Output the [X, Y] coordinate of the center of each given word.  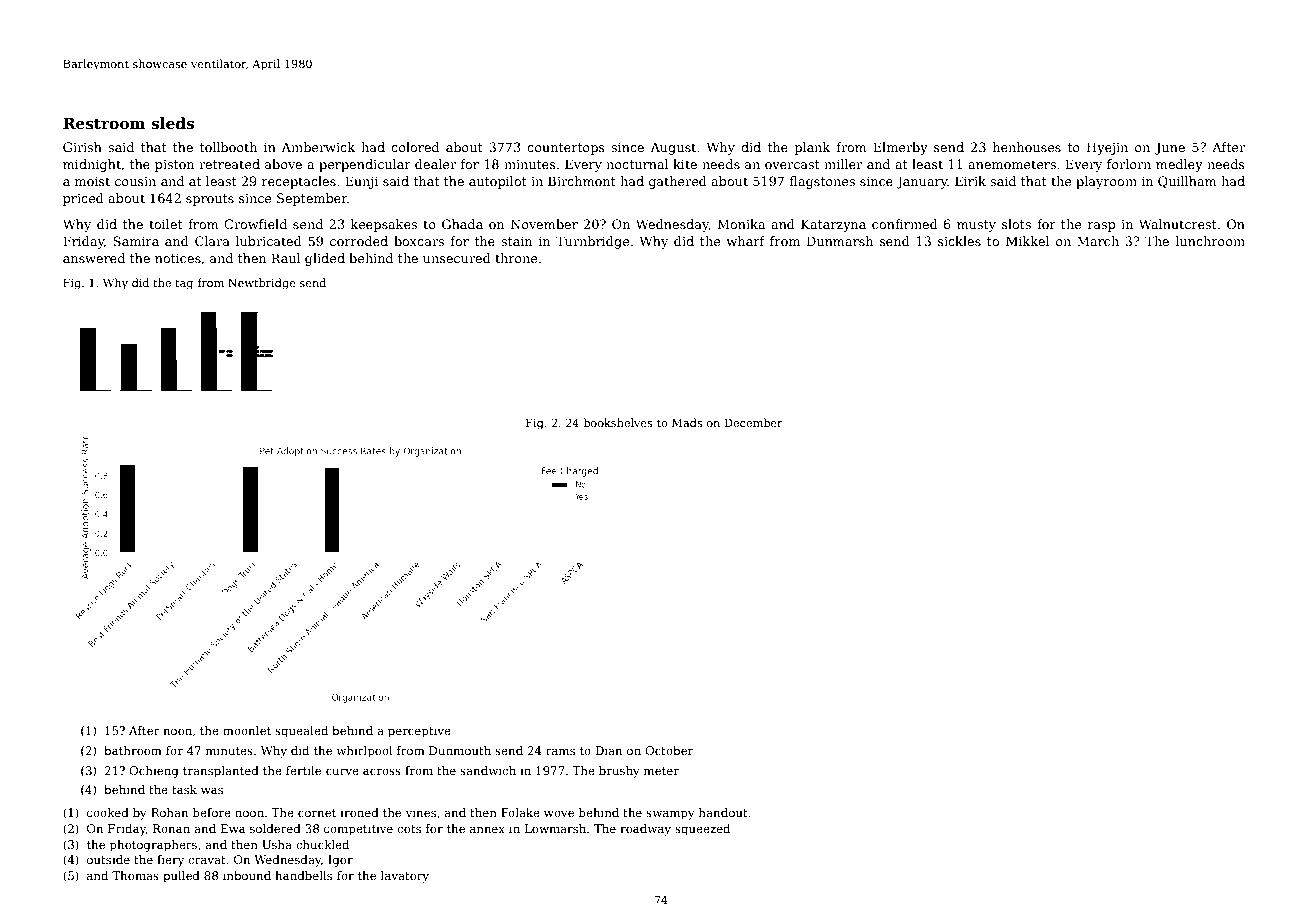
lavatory [405, 877]
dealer [435, 164]
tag [184, 284]
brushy [619, 772]
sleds [172, 123]
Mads [687, 422]
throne [516, 258]
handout [723, 812]
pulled [181, 877]
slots [1016, 224]
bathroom [133, 750]
